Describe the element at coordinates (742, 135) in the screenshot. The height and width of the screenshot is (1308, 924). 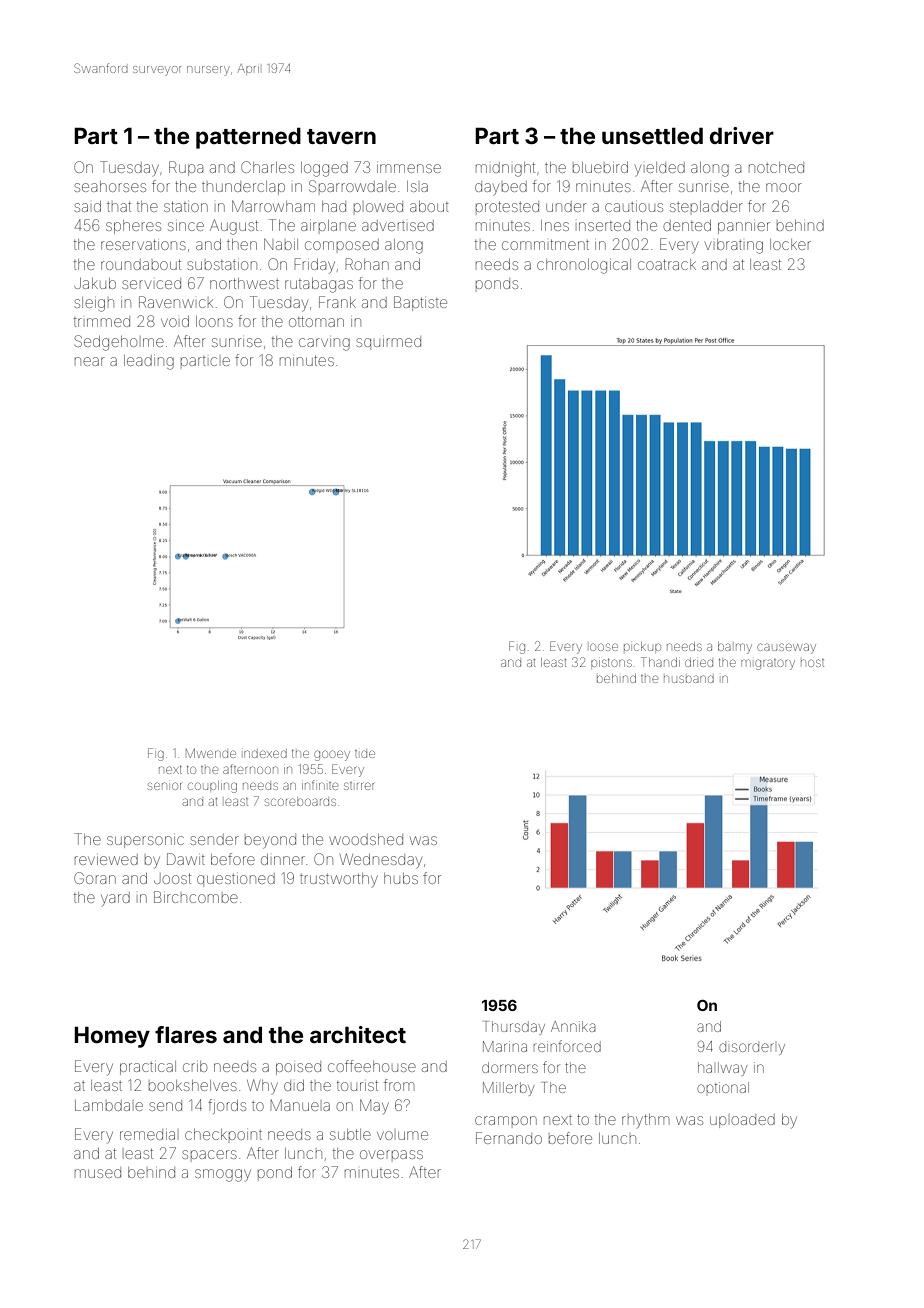
I see `driver` at that location.
